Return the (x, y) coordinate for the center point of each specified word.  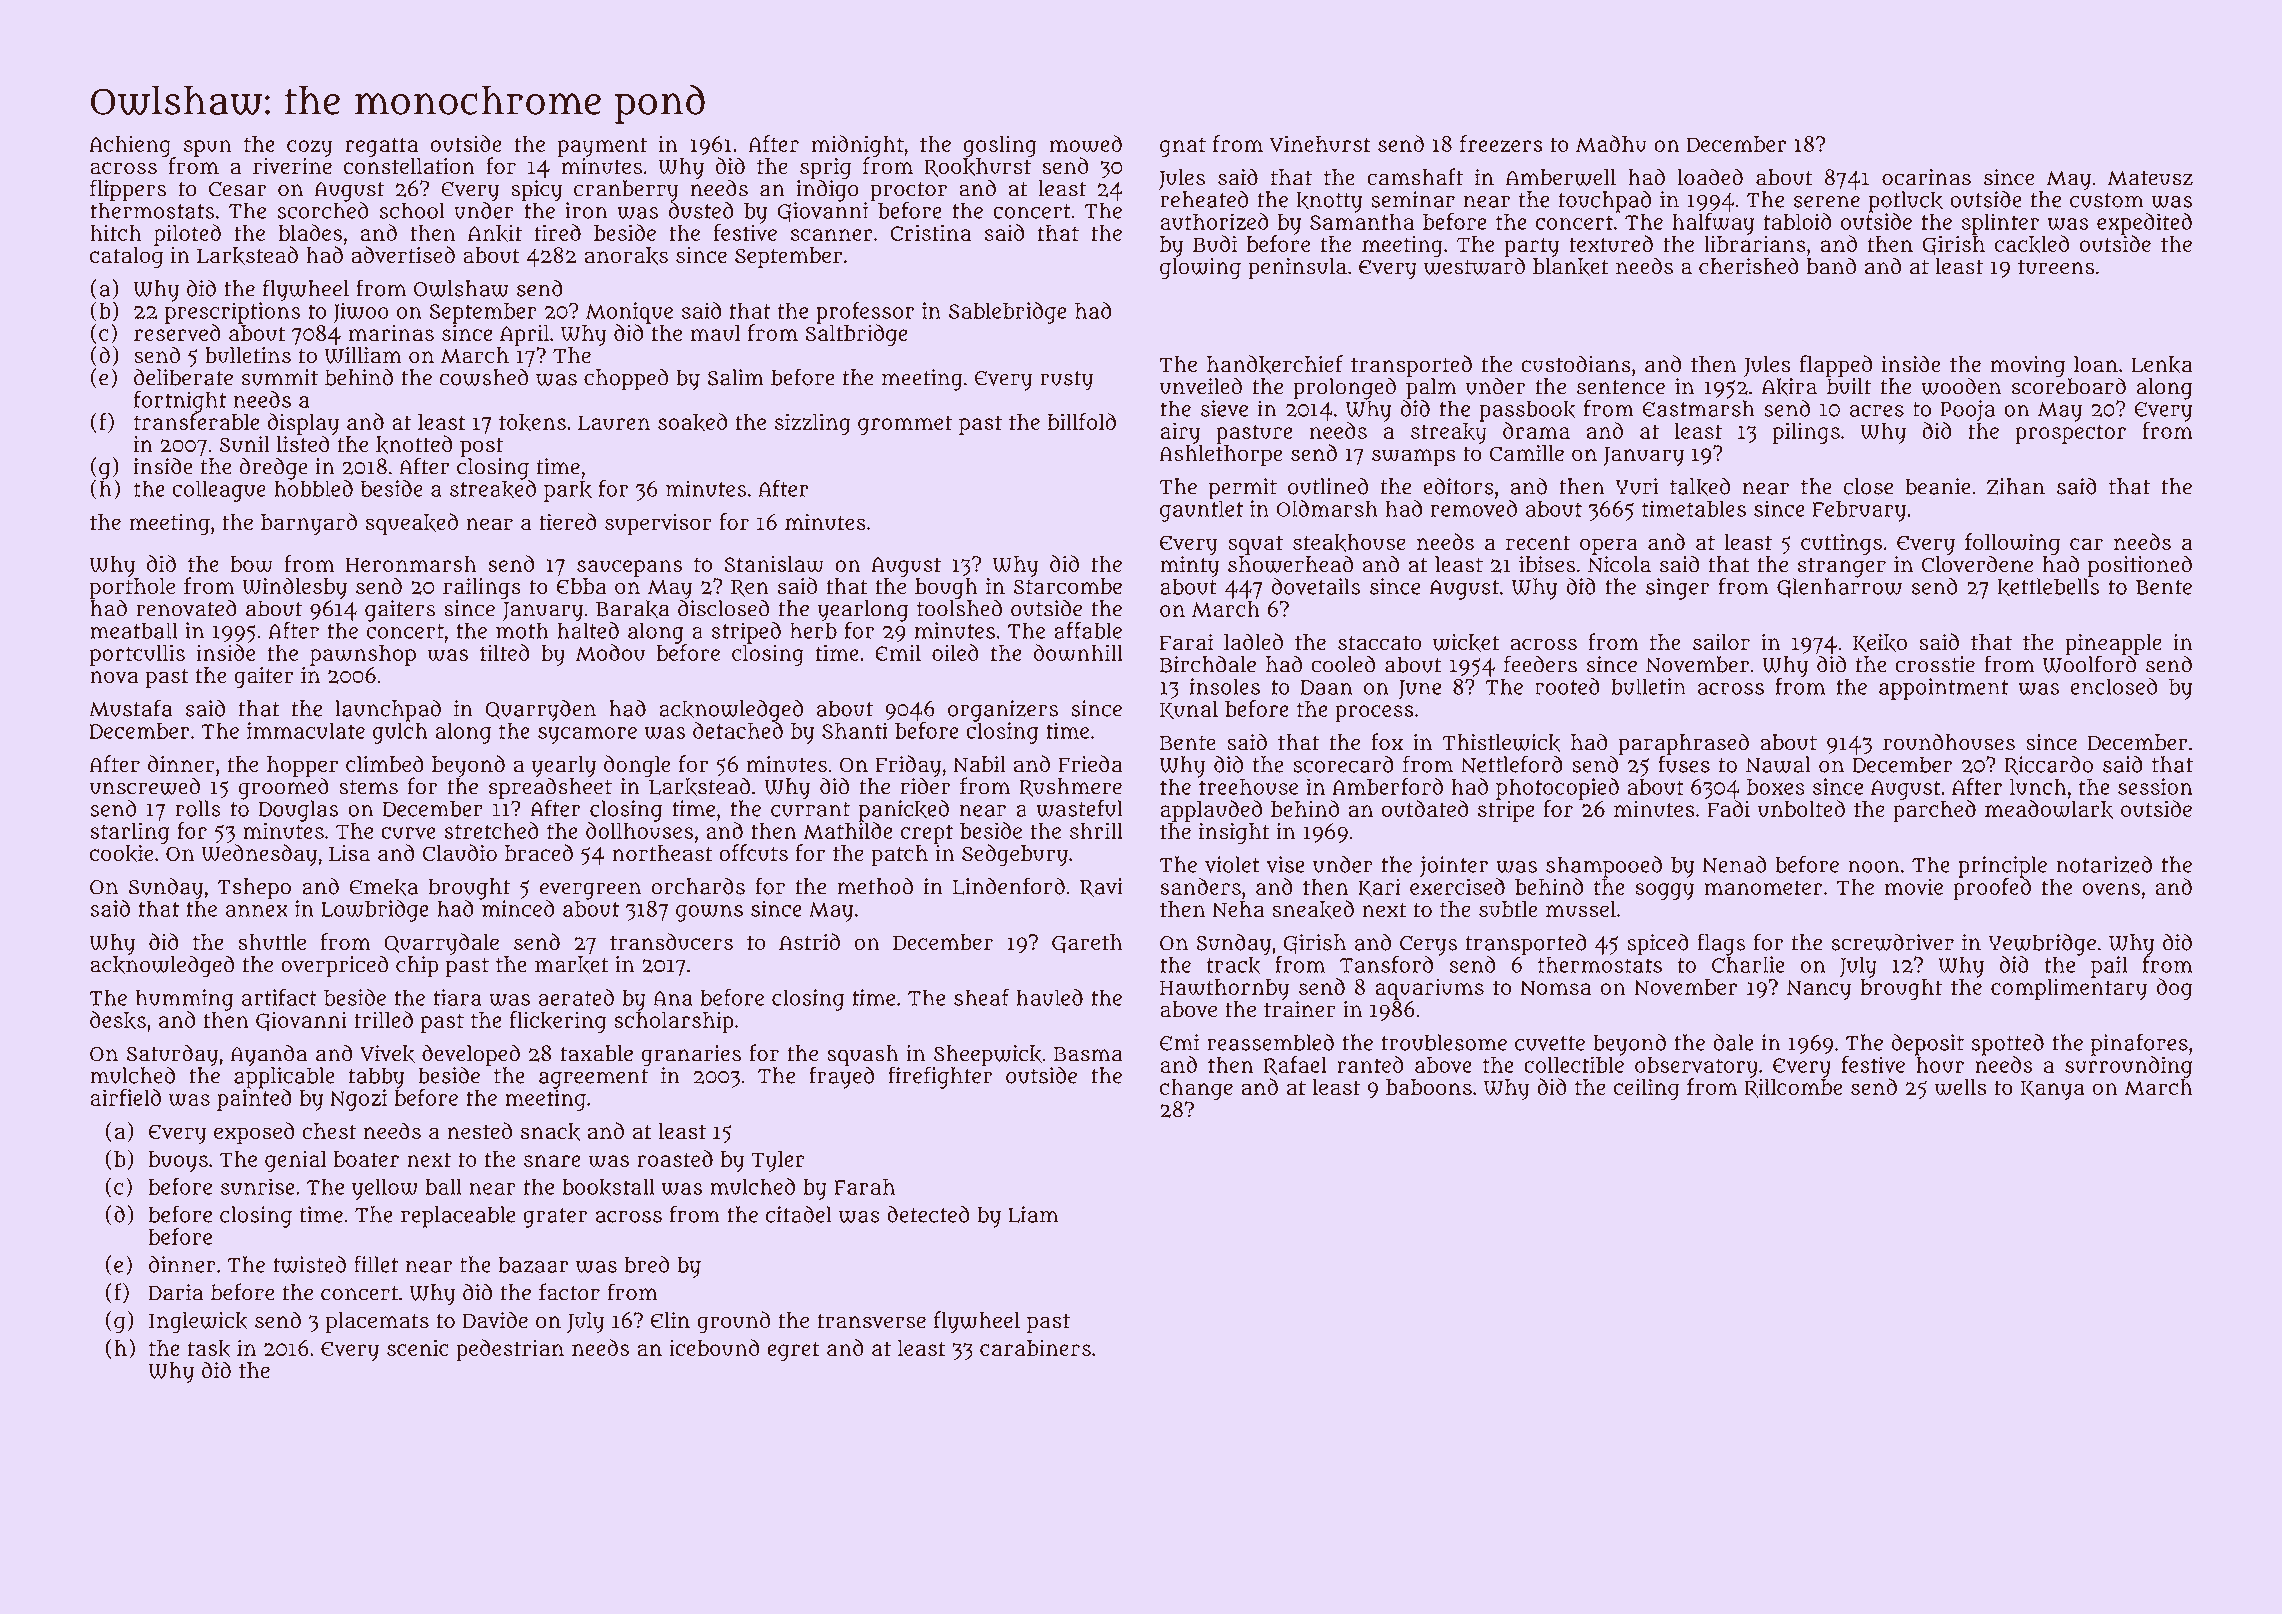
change (1196, 1089)
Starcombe (1068, 586)
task (209, 1349)
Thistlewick (1501, 743)
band (1831, 266)
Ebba (581, 586)
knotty (1330, 202)
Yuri (1637, 486)
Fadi (1728, 808)
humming (184, 1000)
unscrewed (144, 786)
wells (1960, 1087)
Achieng (130, 146)
